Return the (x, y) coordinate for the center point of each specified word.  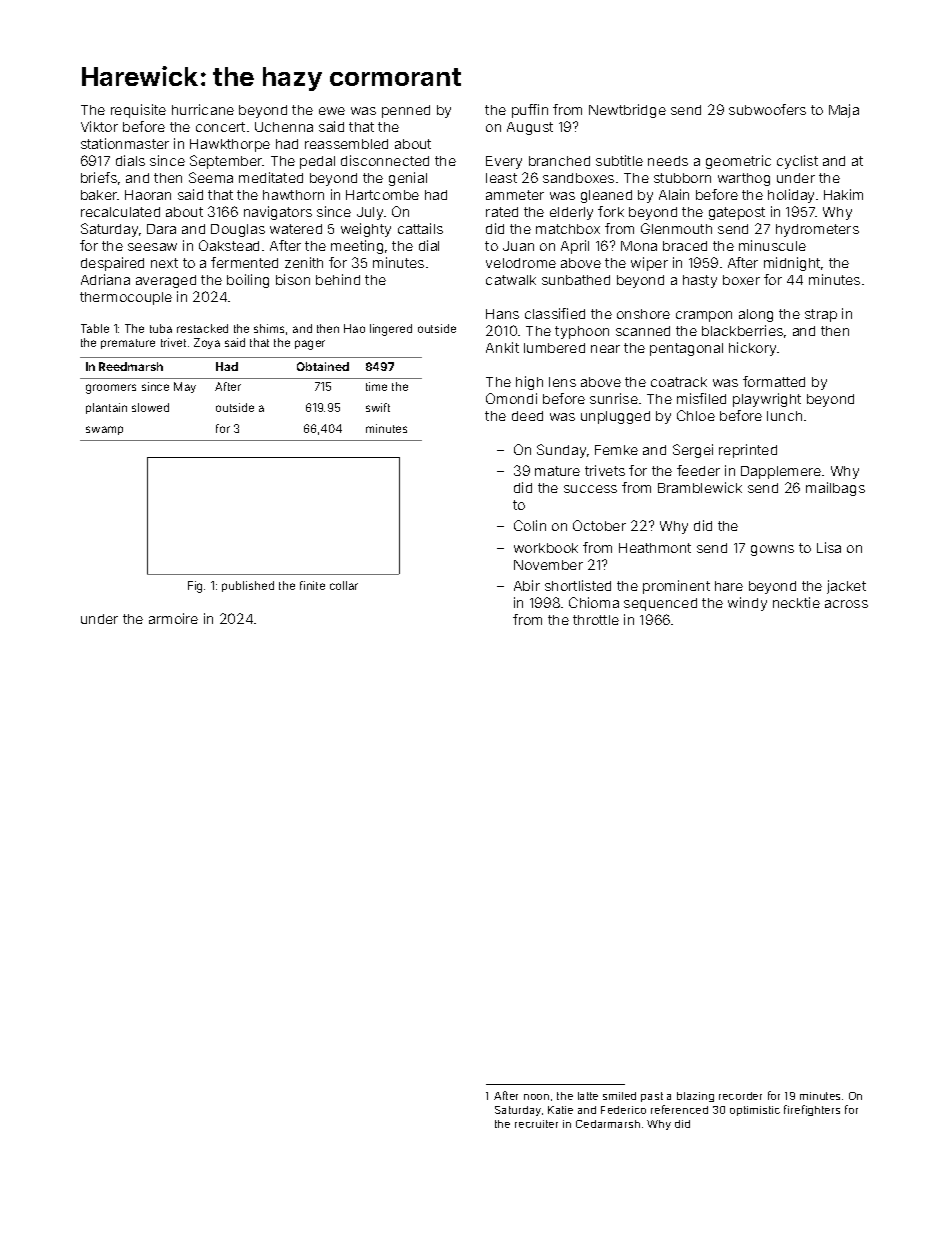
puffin (530, 111)
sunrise (614, 398)
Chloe (696, 415)
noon (536, 1097)
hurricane (203, 109)
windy (747, 604)
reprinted (748, 451)
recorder (740, 1096)
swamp (104, 430)
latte (588, 1096)
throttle (596, 620)
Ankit (502, 347)
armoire (173, 618)
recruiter (536, 1124)
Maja (844, 111)
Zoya (207, 343)
